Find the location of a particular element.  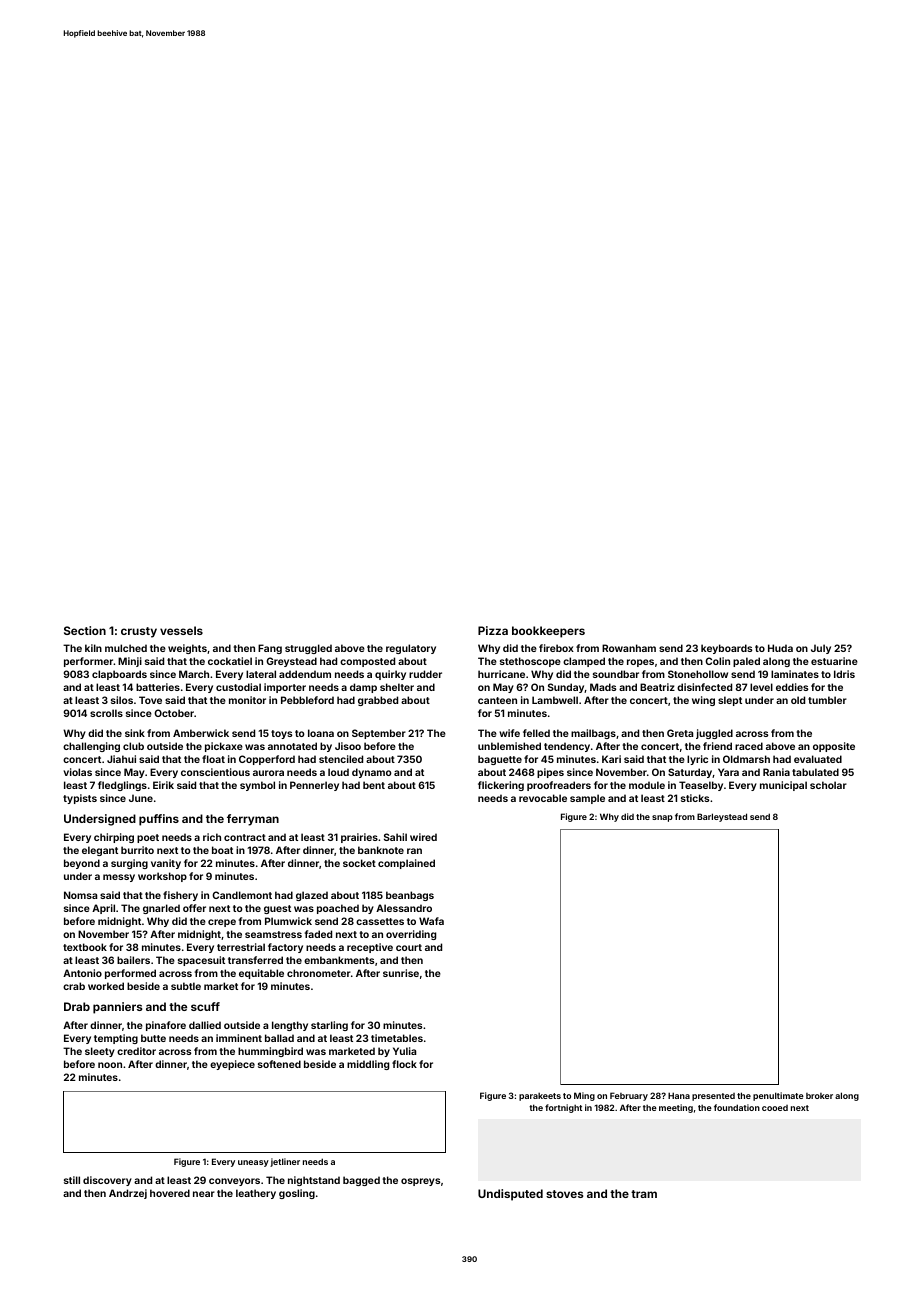

clapboards is located at coordinates (119, 675).
